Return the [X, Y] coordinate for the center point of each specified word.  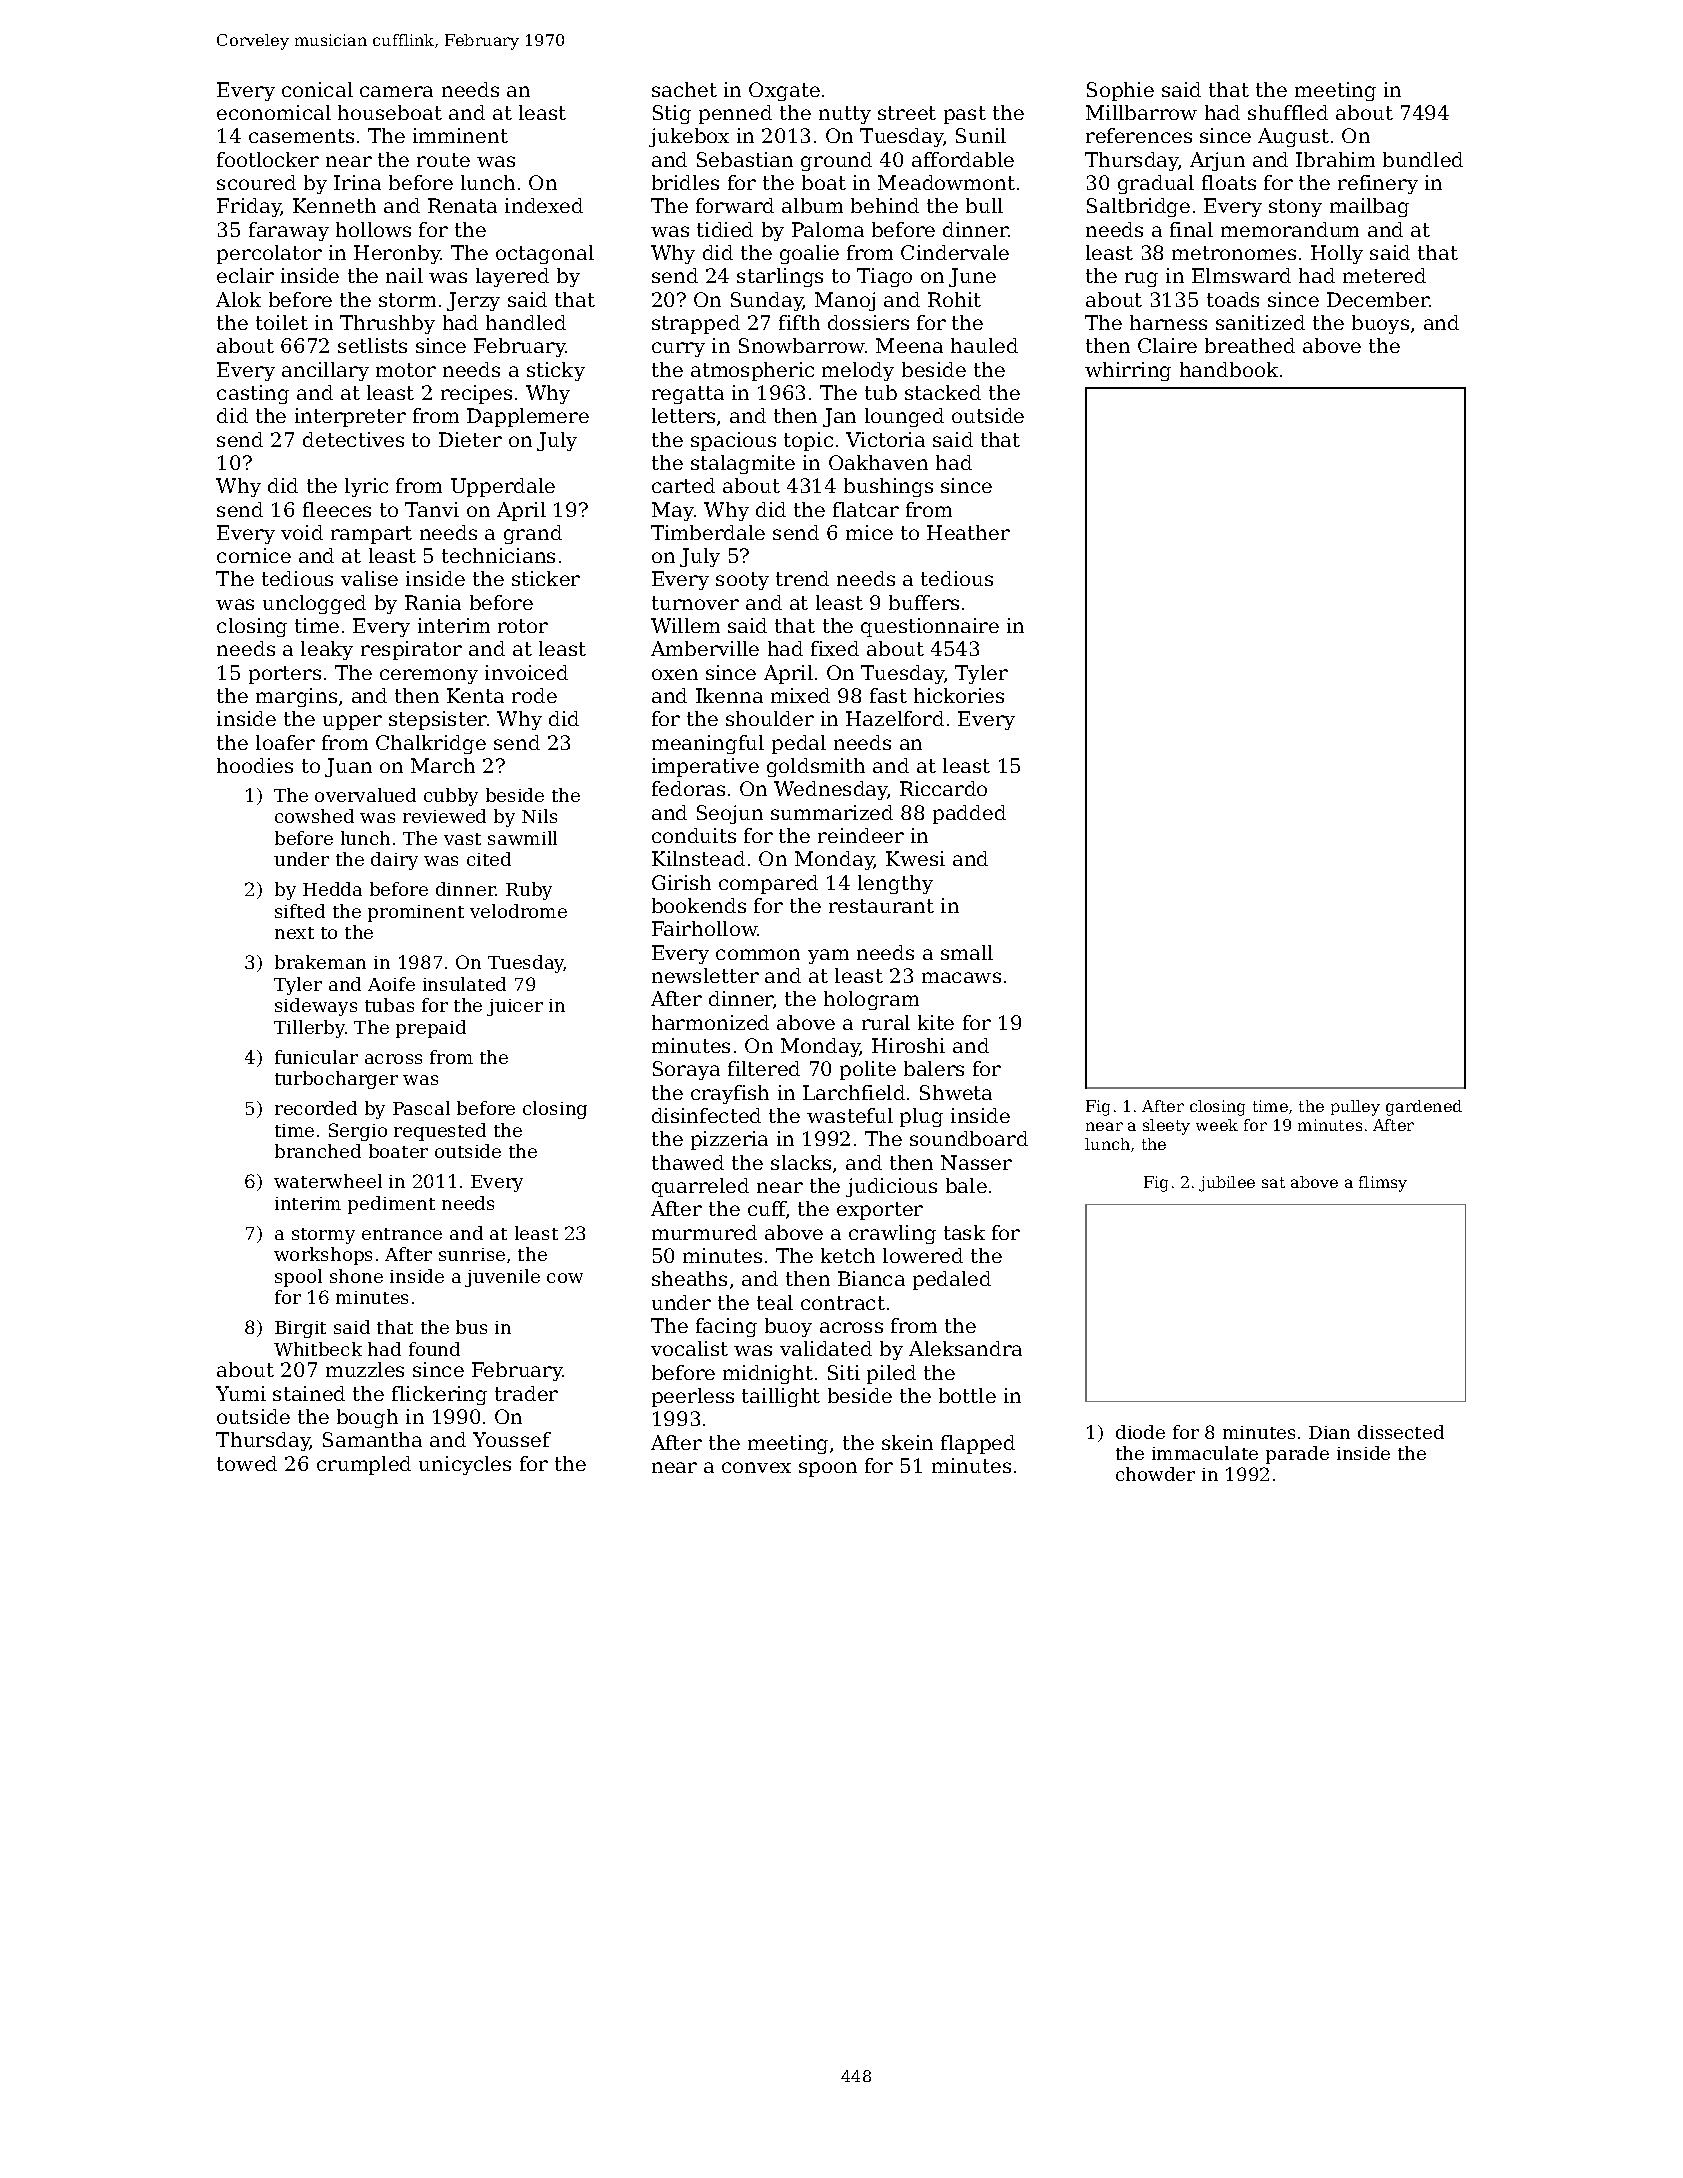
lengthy [895, 884]
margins [296, 697]
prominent [416, 913]
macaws [961, 977]
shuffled [1288, 112]
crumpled [364, 1465]
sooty [742, 581]
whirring [1128, 371]
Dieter [470, 439]
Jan [839, 417]
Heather [968, 532]
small [967, 952]
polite [868, 1070]
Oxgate [784, 91]
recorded [316, 1108]
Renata [462, 205]
